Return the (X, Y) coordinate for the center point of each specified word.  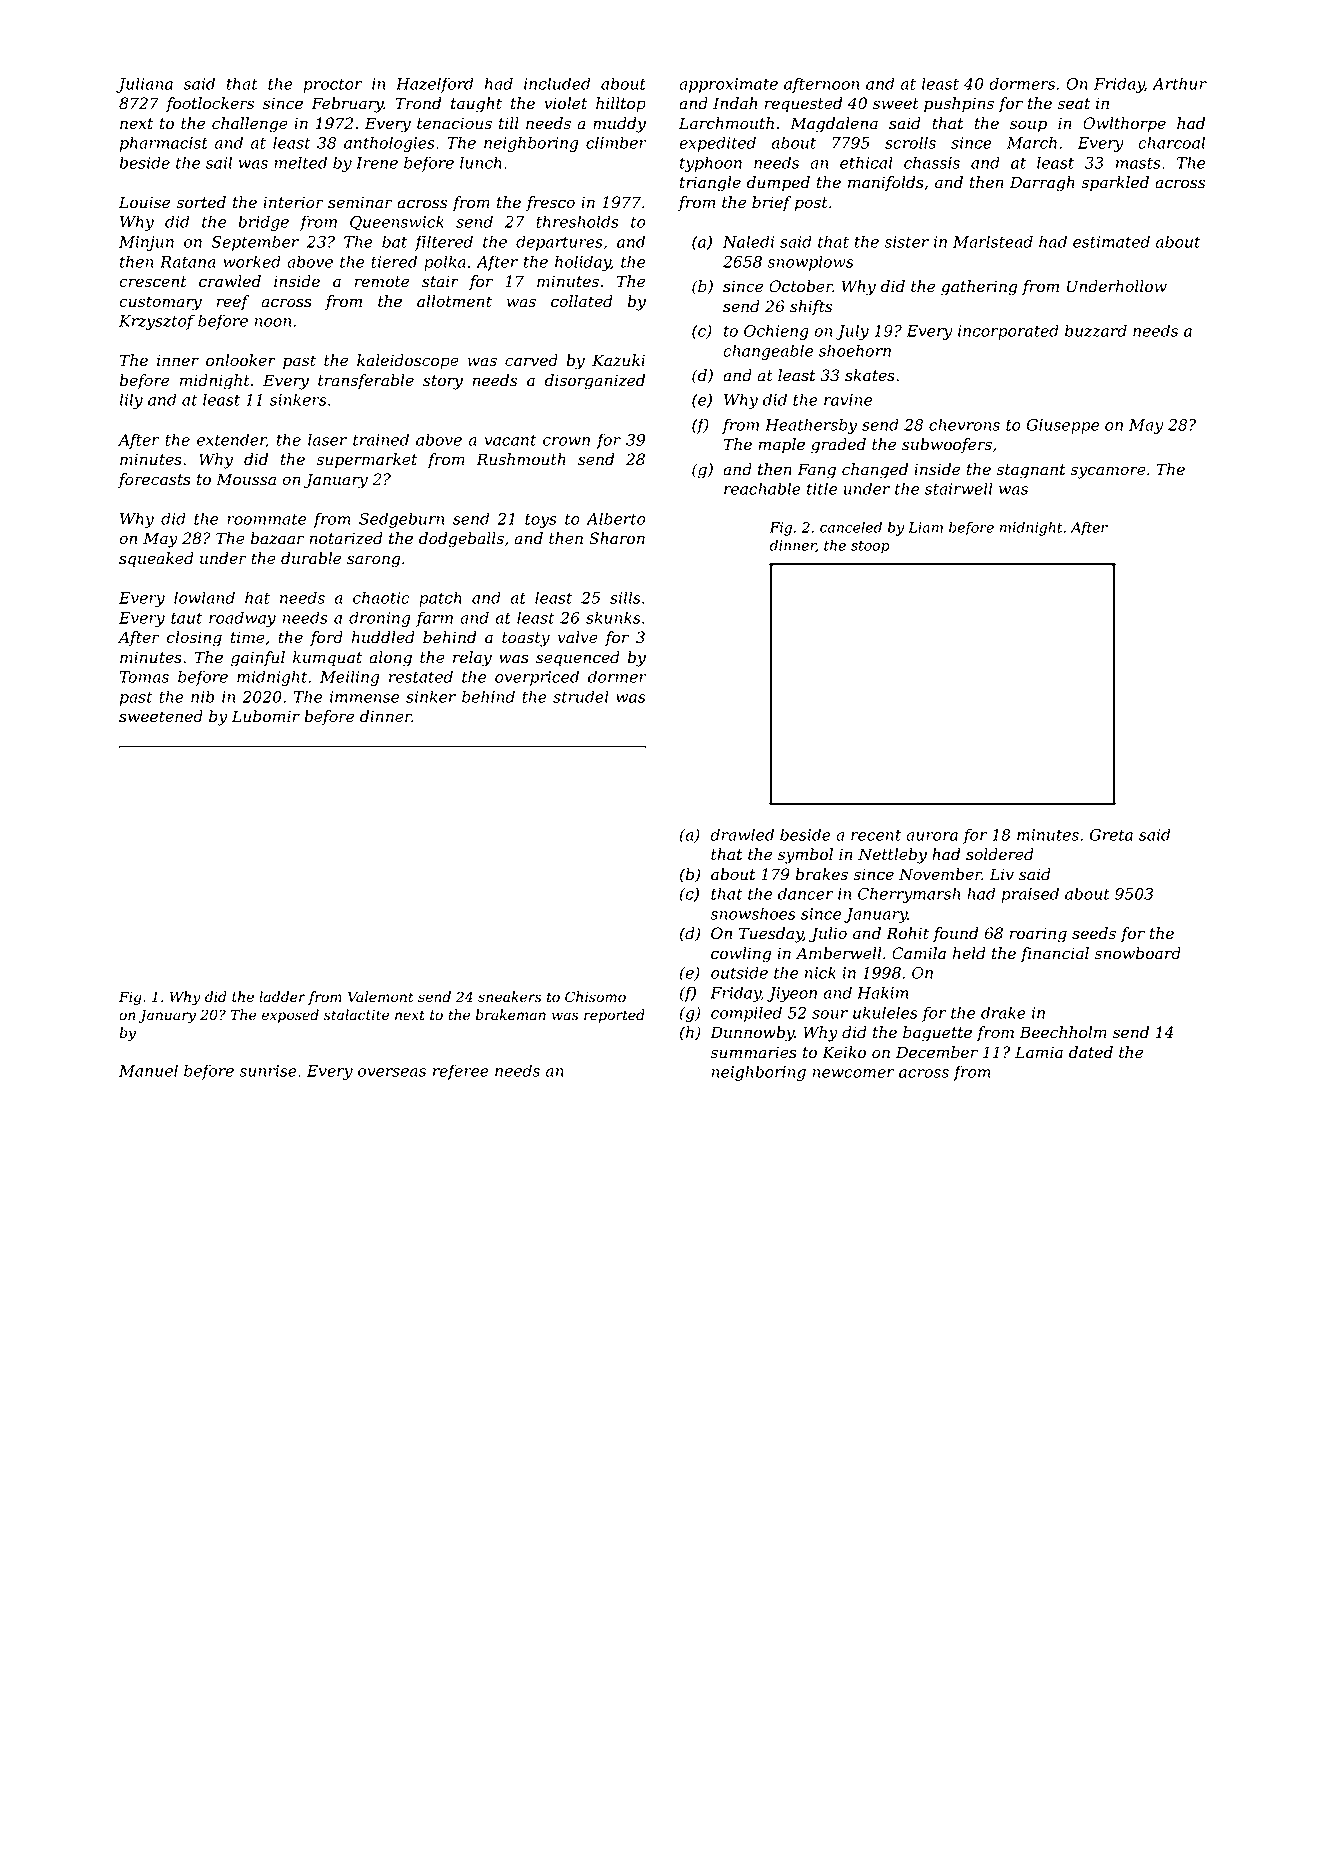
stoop (870, 547)
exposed (290, 1016)
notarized (346, 538)
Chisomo (595, 997)
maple (781, 445)
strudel (581, 696)
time (248, 637)
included (557, 83)
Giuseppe (1062, 426)
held (969, 953)
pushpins (959, 104)
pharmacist (164, 144)
